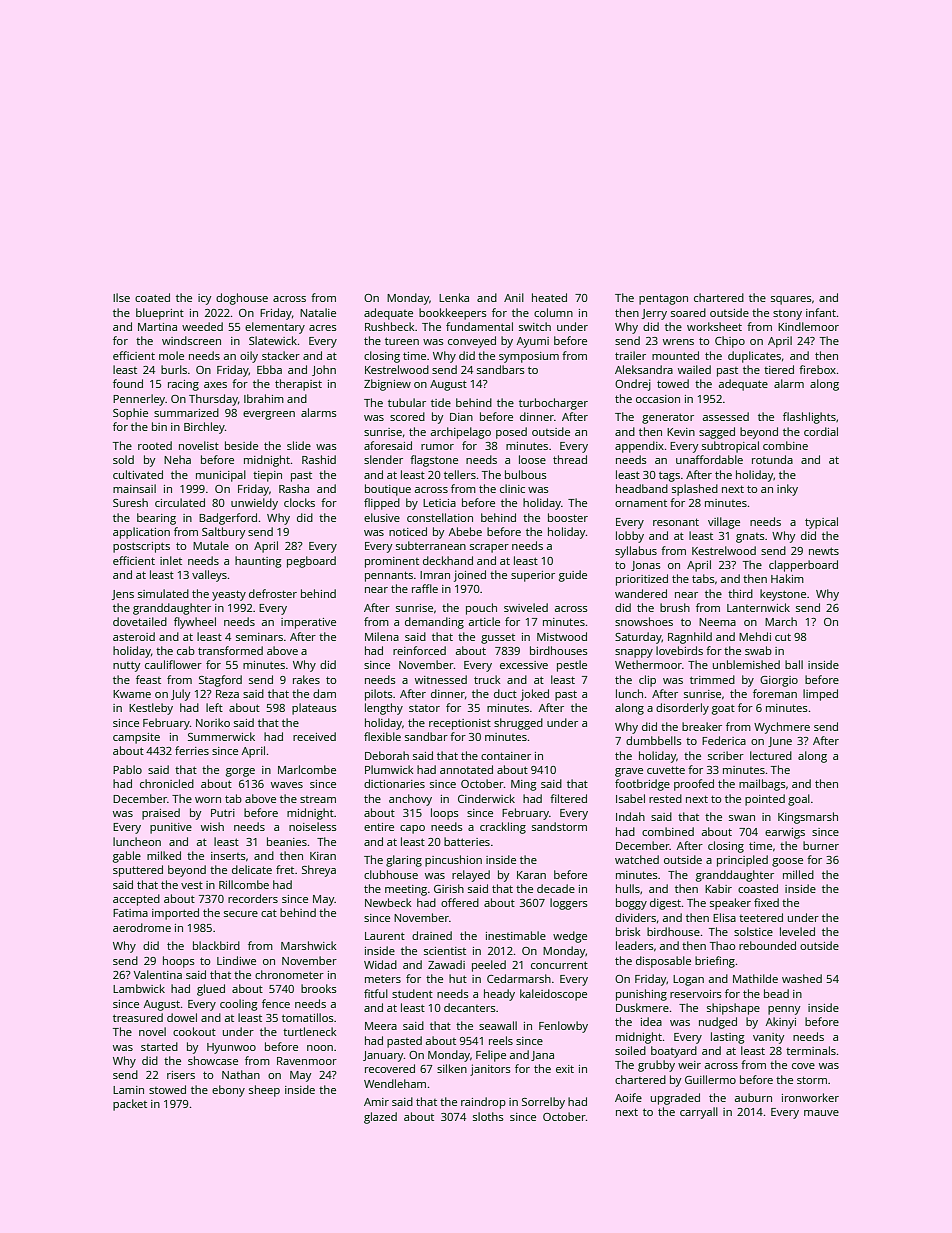 The height and width of the screenshot is (1233, 952). I want to click on principled, so click(742, 861).
